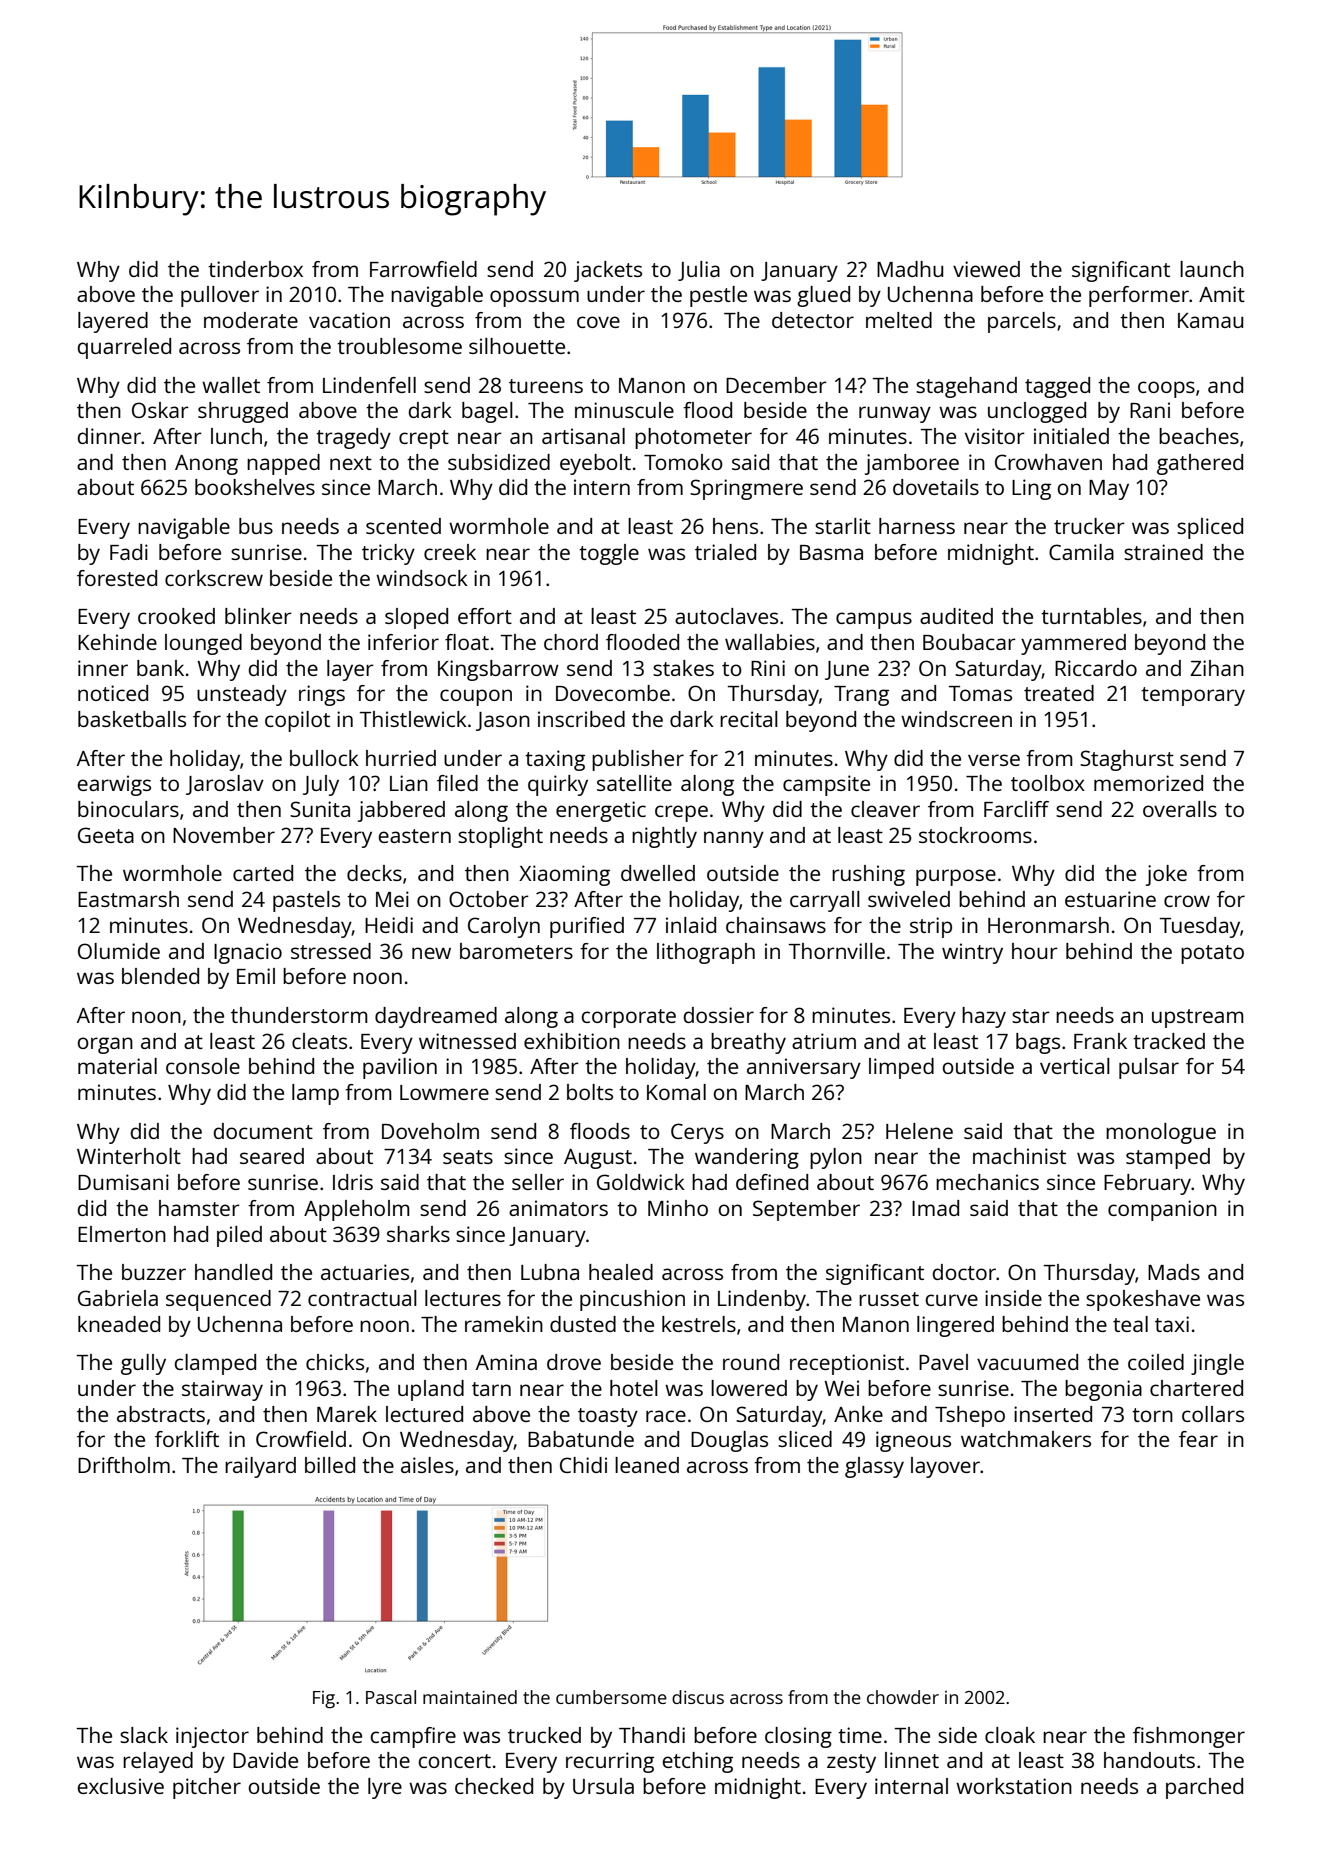 Image resolution: width=1322 pixels, height=1869 pixels. What do you see at coordinates (693, 438) in the screenshot?
I see `photometer` at bounding box center [693, 438].
